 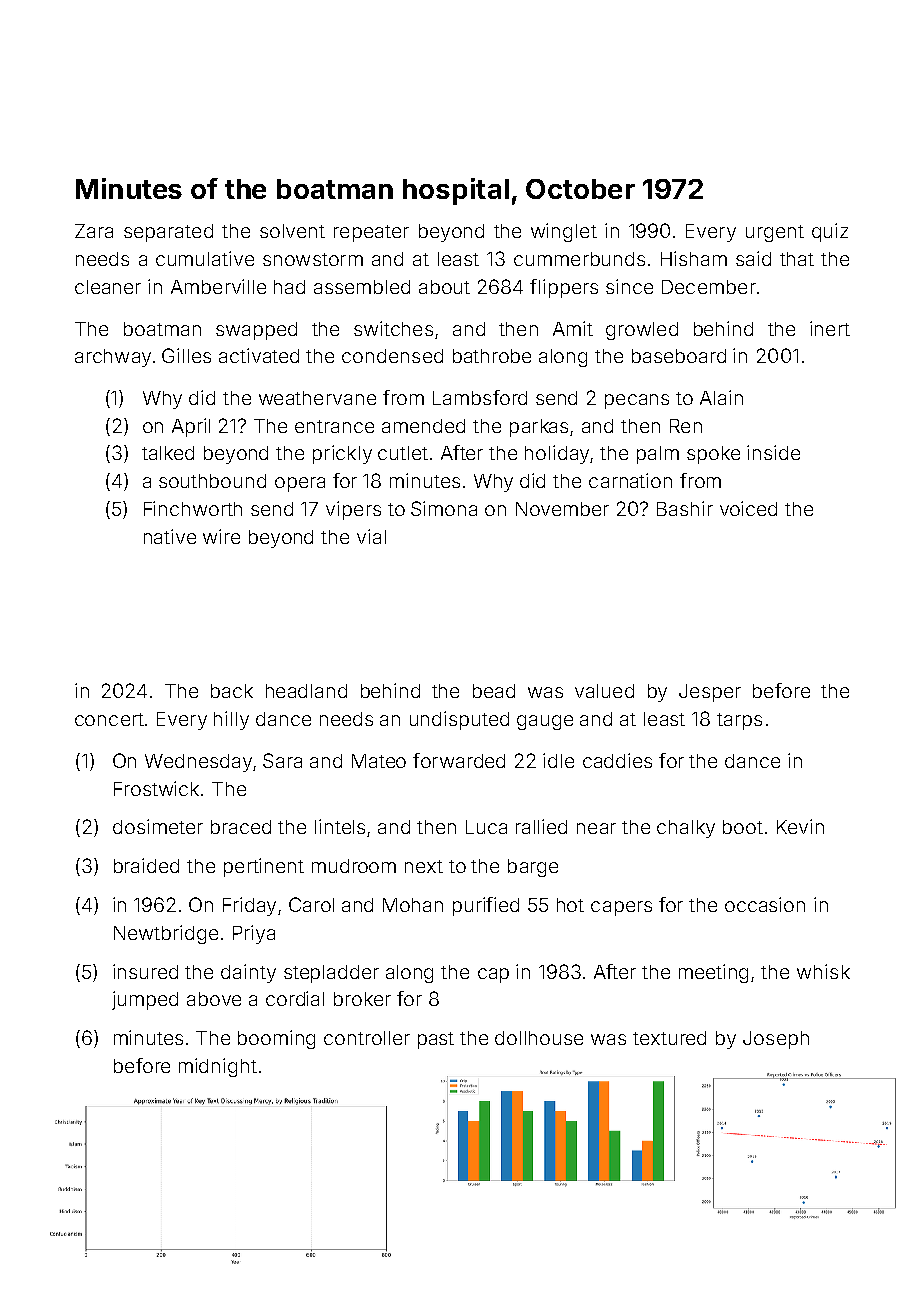 I want to click on urgent, so click(x=775, y=233).
